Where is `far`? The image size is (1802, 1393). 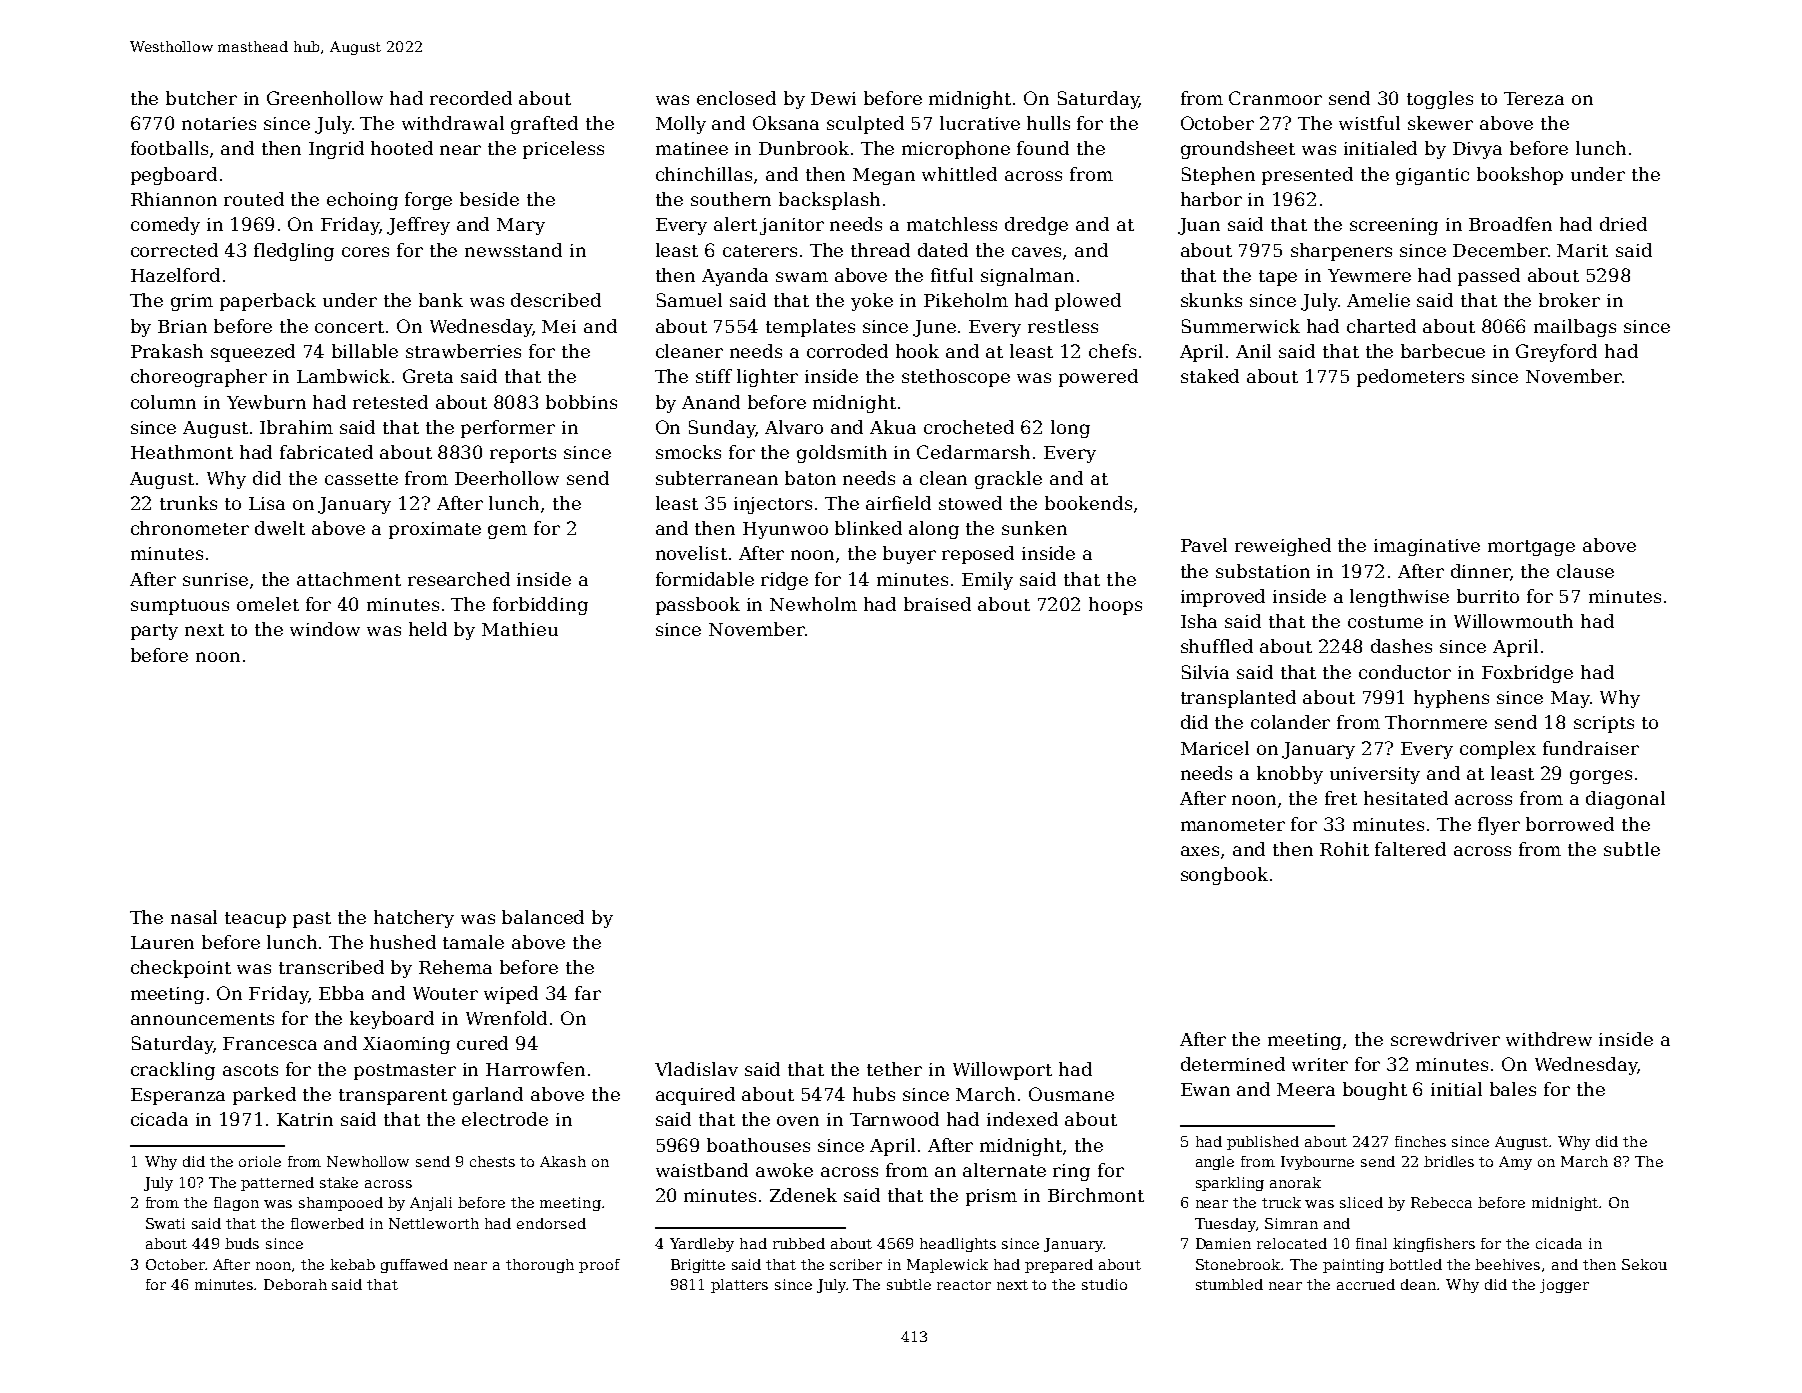
far is located at coordinates (588, 993).
